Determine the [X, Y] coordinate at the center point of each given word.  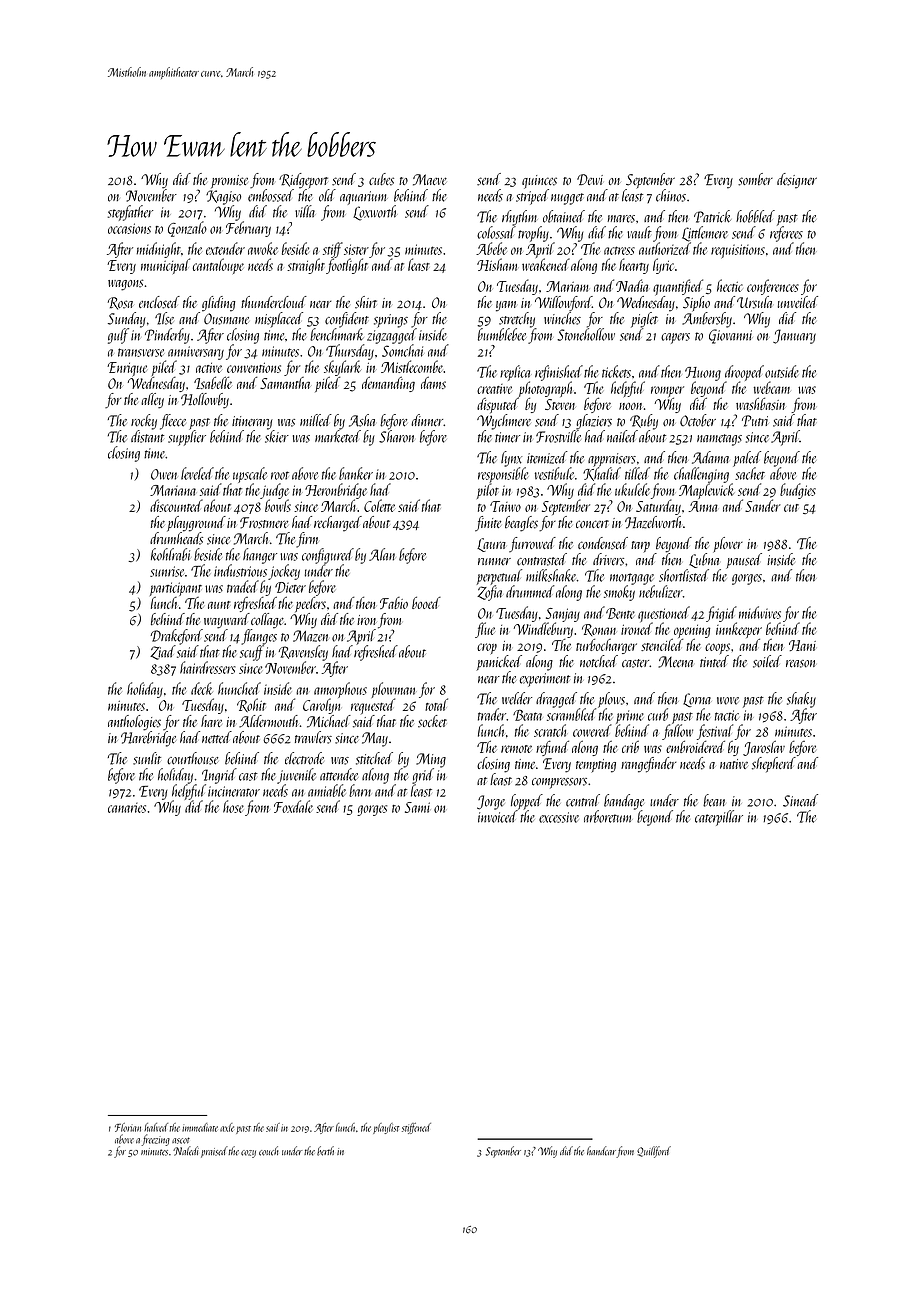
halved [156, 1127]
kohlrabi [170, 554]
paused [744, 561]
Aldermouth [268, 721]
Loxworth [374, 213]
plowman [393, 690]
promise [229, 182]
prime [630, 717]
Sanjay [563, 615]
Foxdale [293, 806]
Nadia [632, 285]
